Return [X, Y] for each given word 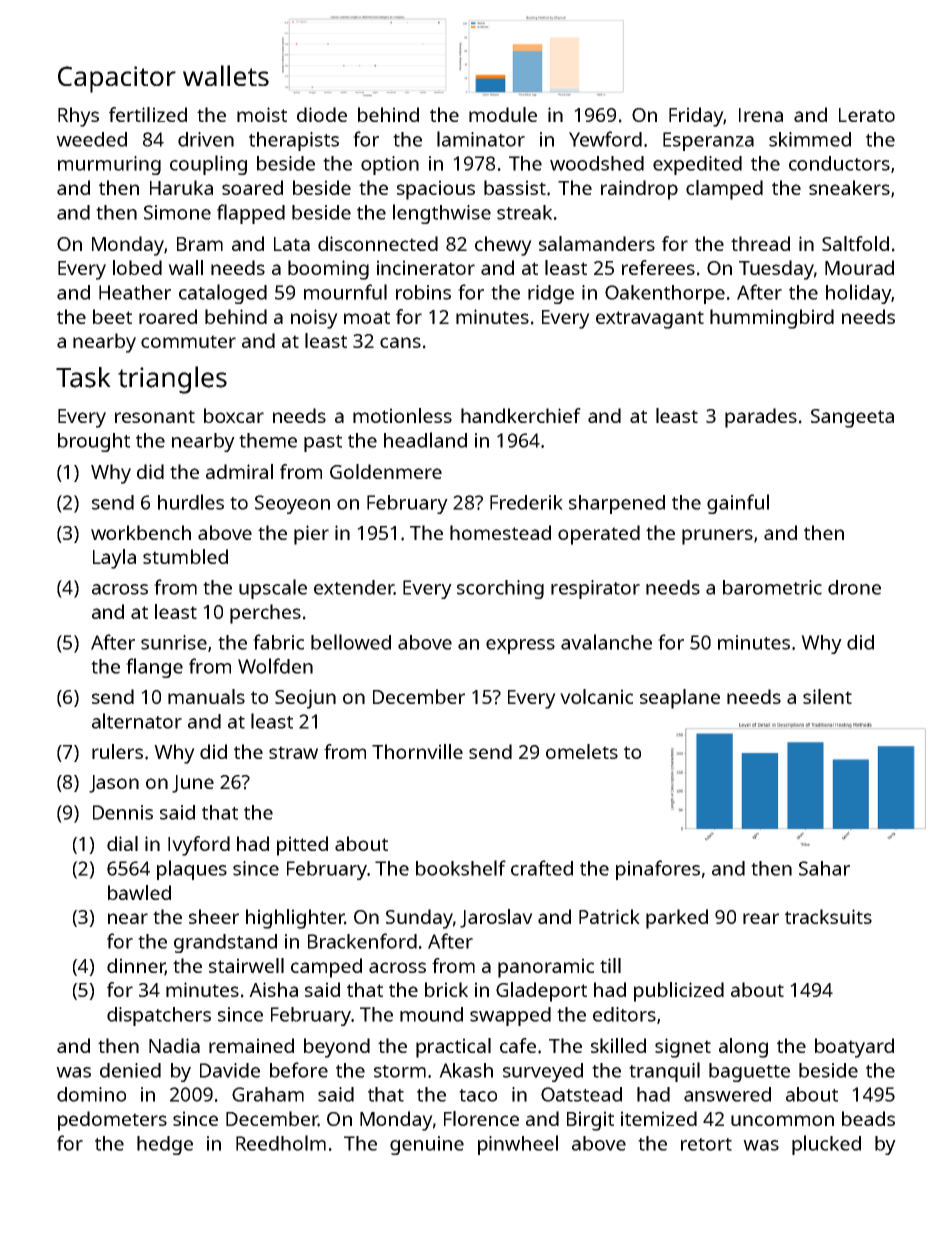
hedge [165, 1145]
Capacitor [117, 79]
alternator [137, 721]
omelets [582, 751]
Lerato [867, 115]
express [520, 646]
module [503, 114]
